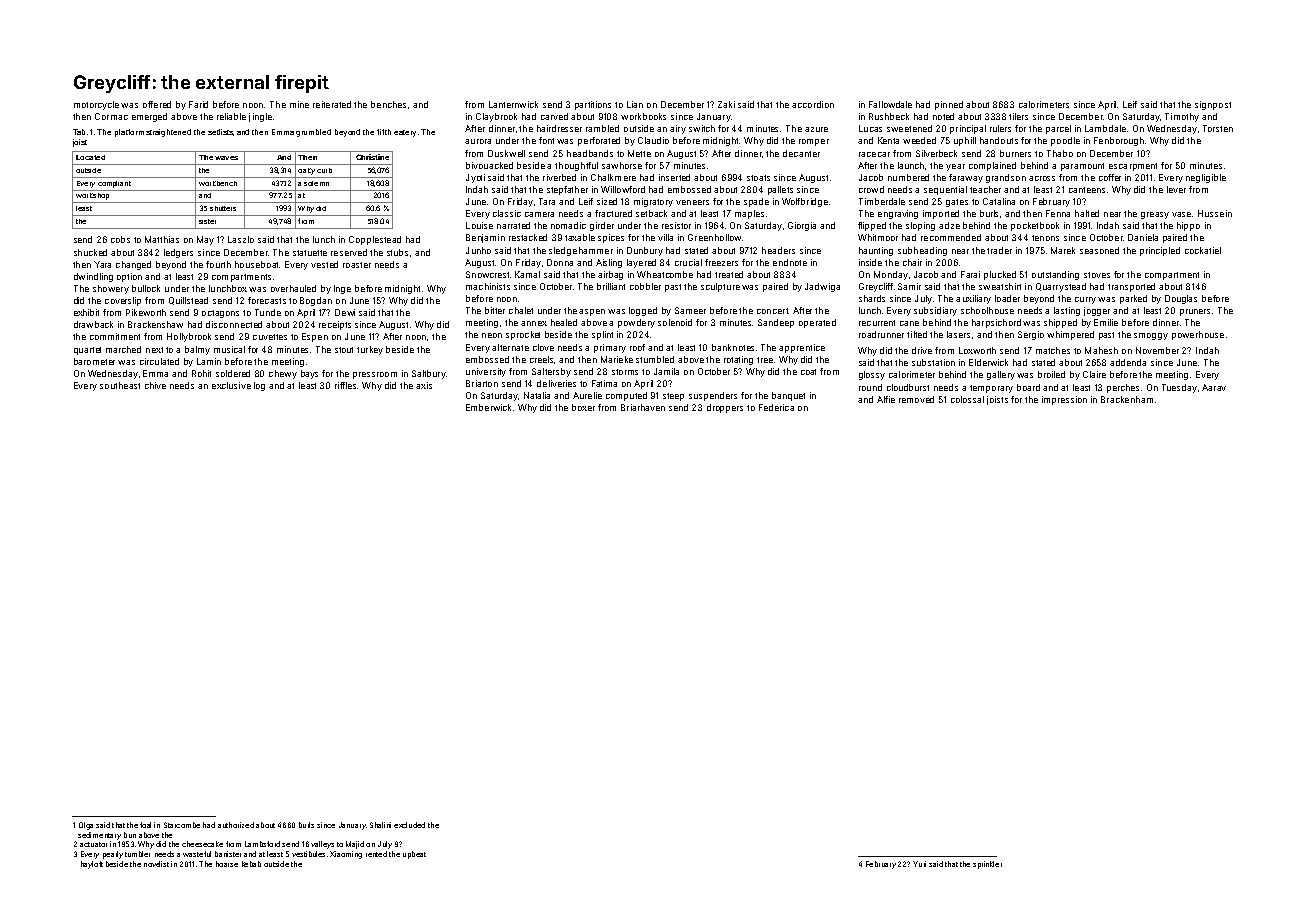 This screenshot has width=1308, height=924. What do you see at coordinates (1127, 399) in the screenshot?
I see `Brackenham` at bounding box center [1127, 399].
